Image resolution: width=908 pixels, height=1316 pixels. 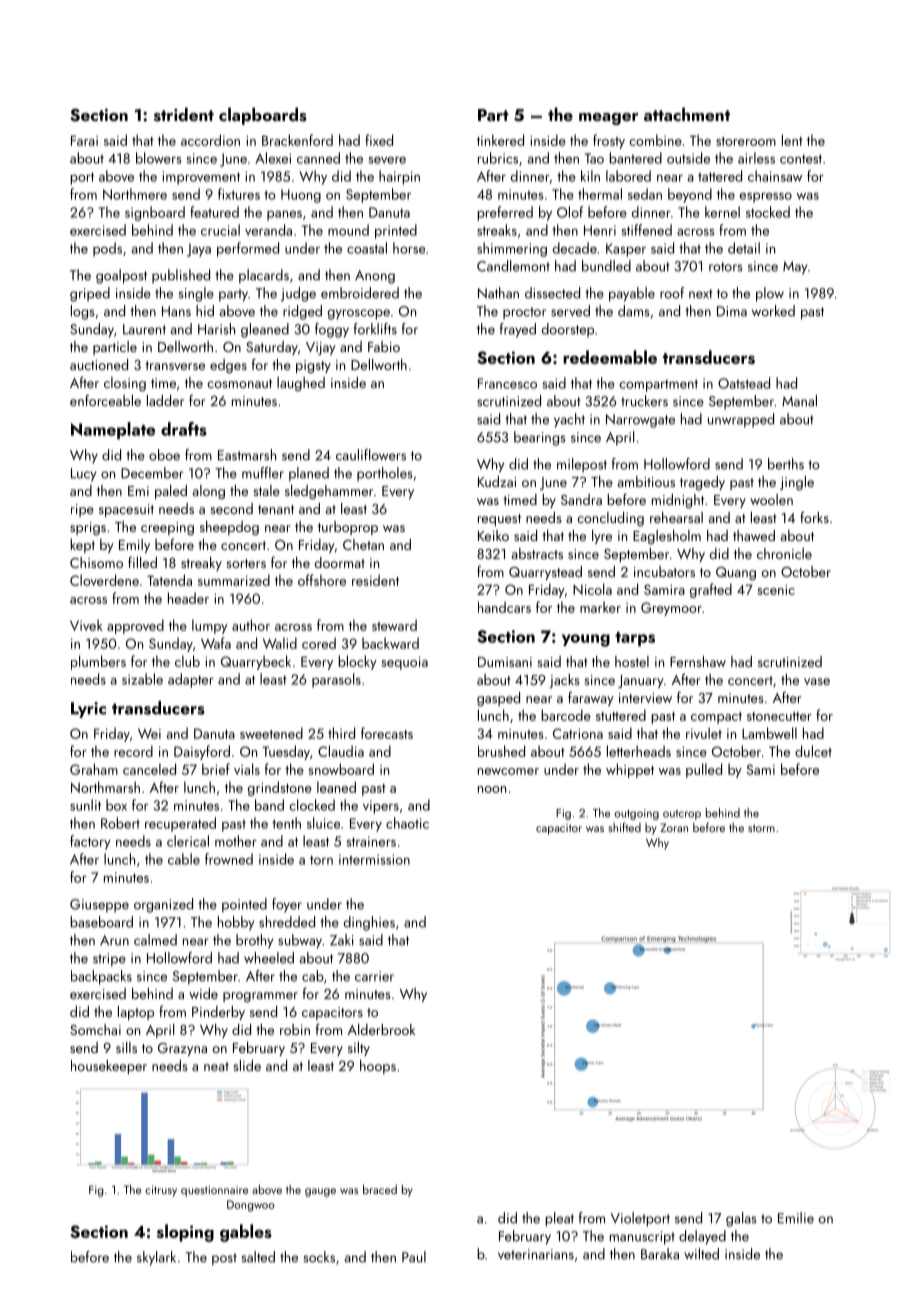 What do you see at coordinates (814, 517) in the document?
I see `forks` at bounding box center [814, 517].
